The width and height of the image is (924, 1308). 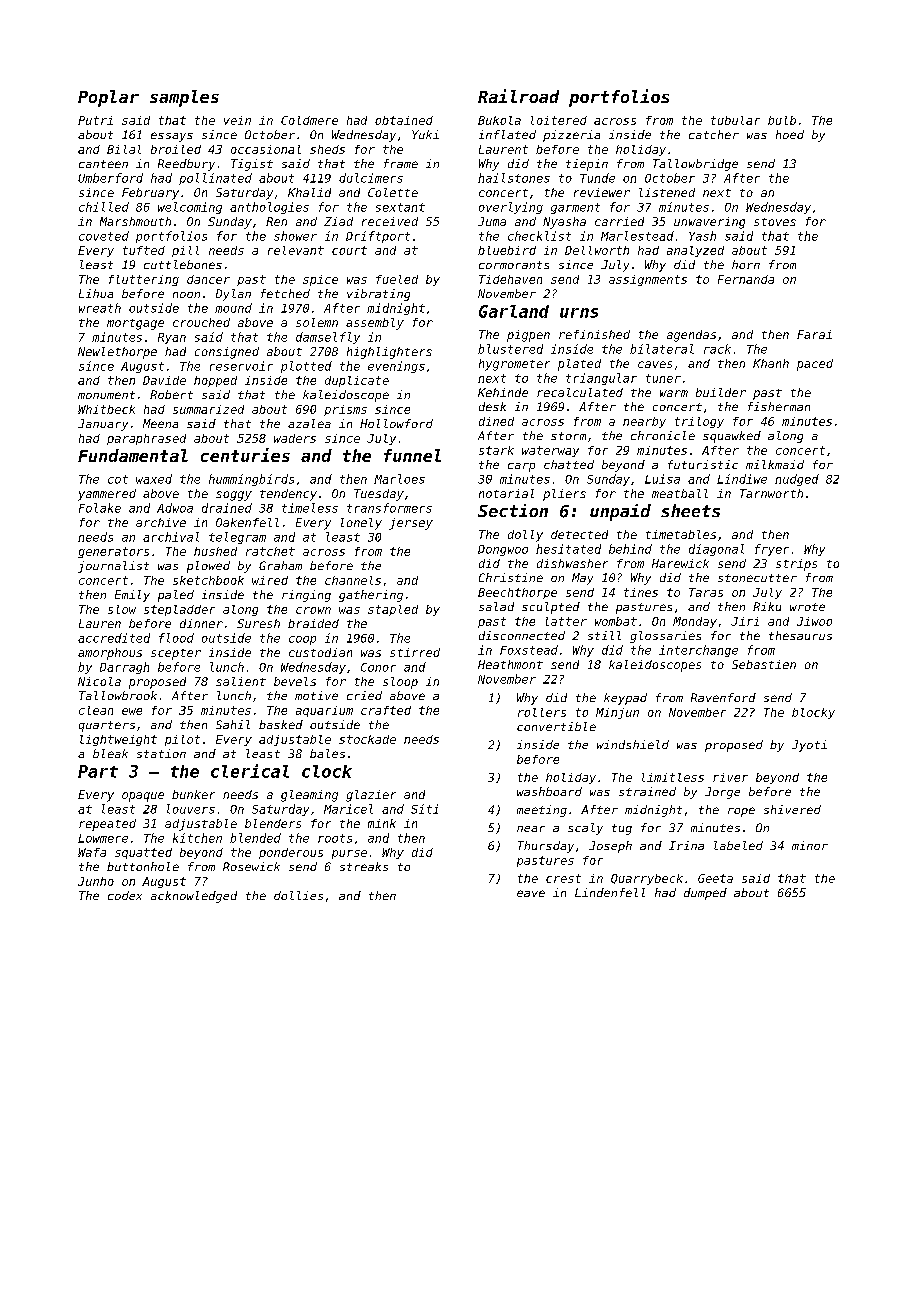 I want to click on dollies, so click(x=298, y=895).
